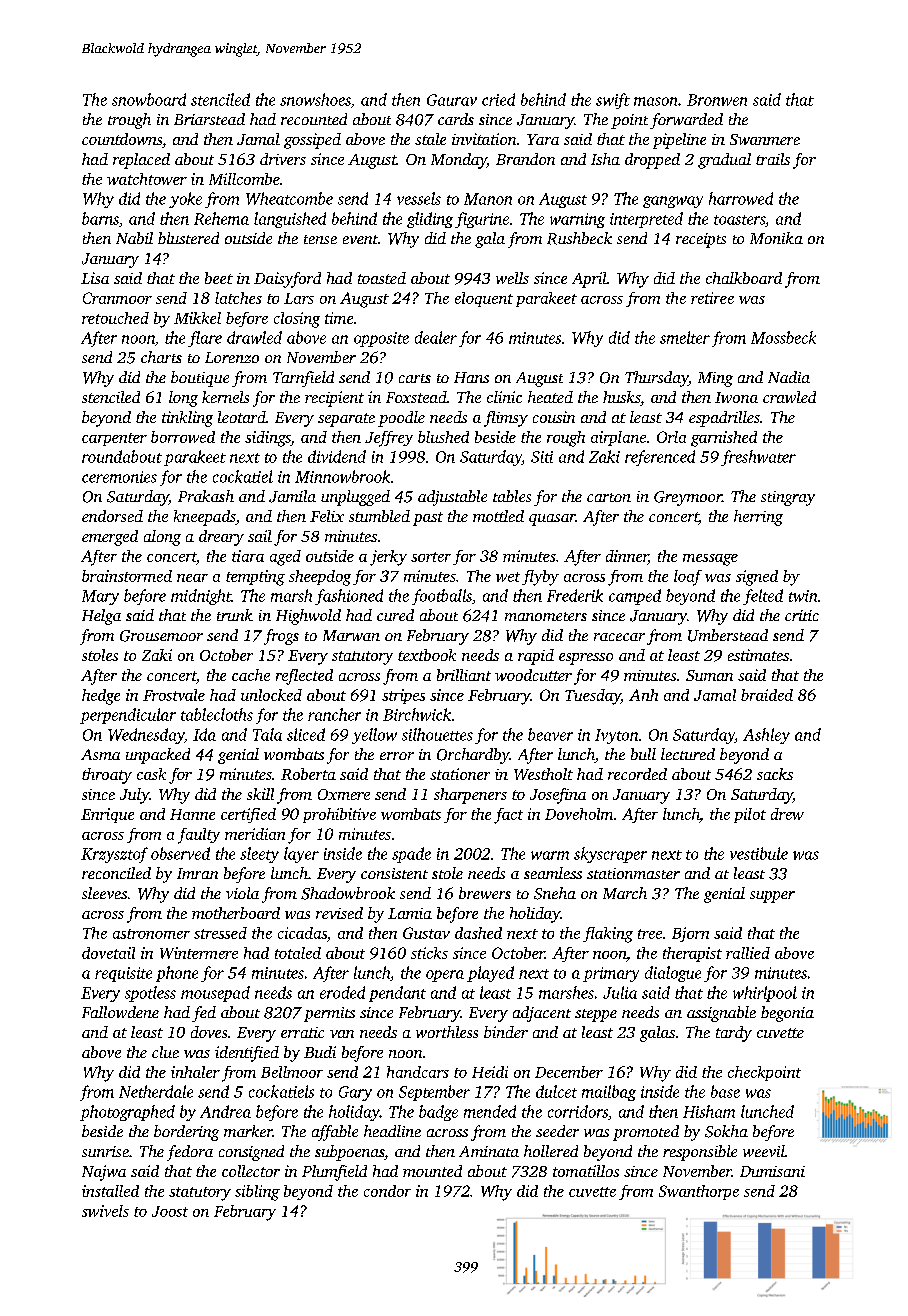  I want to click on emerged, so click(110, 538).
